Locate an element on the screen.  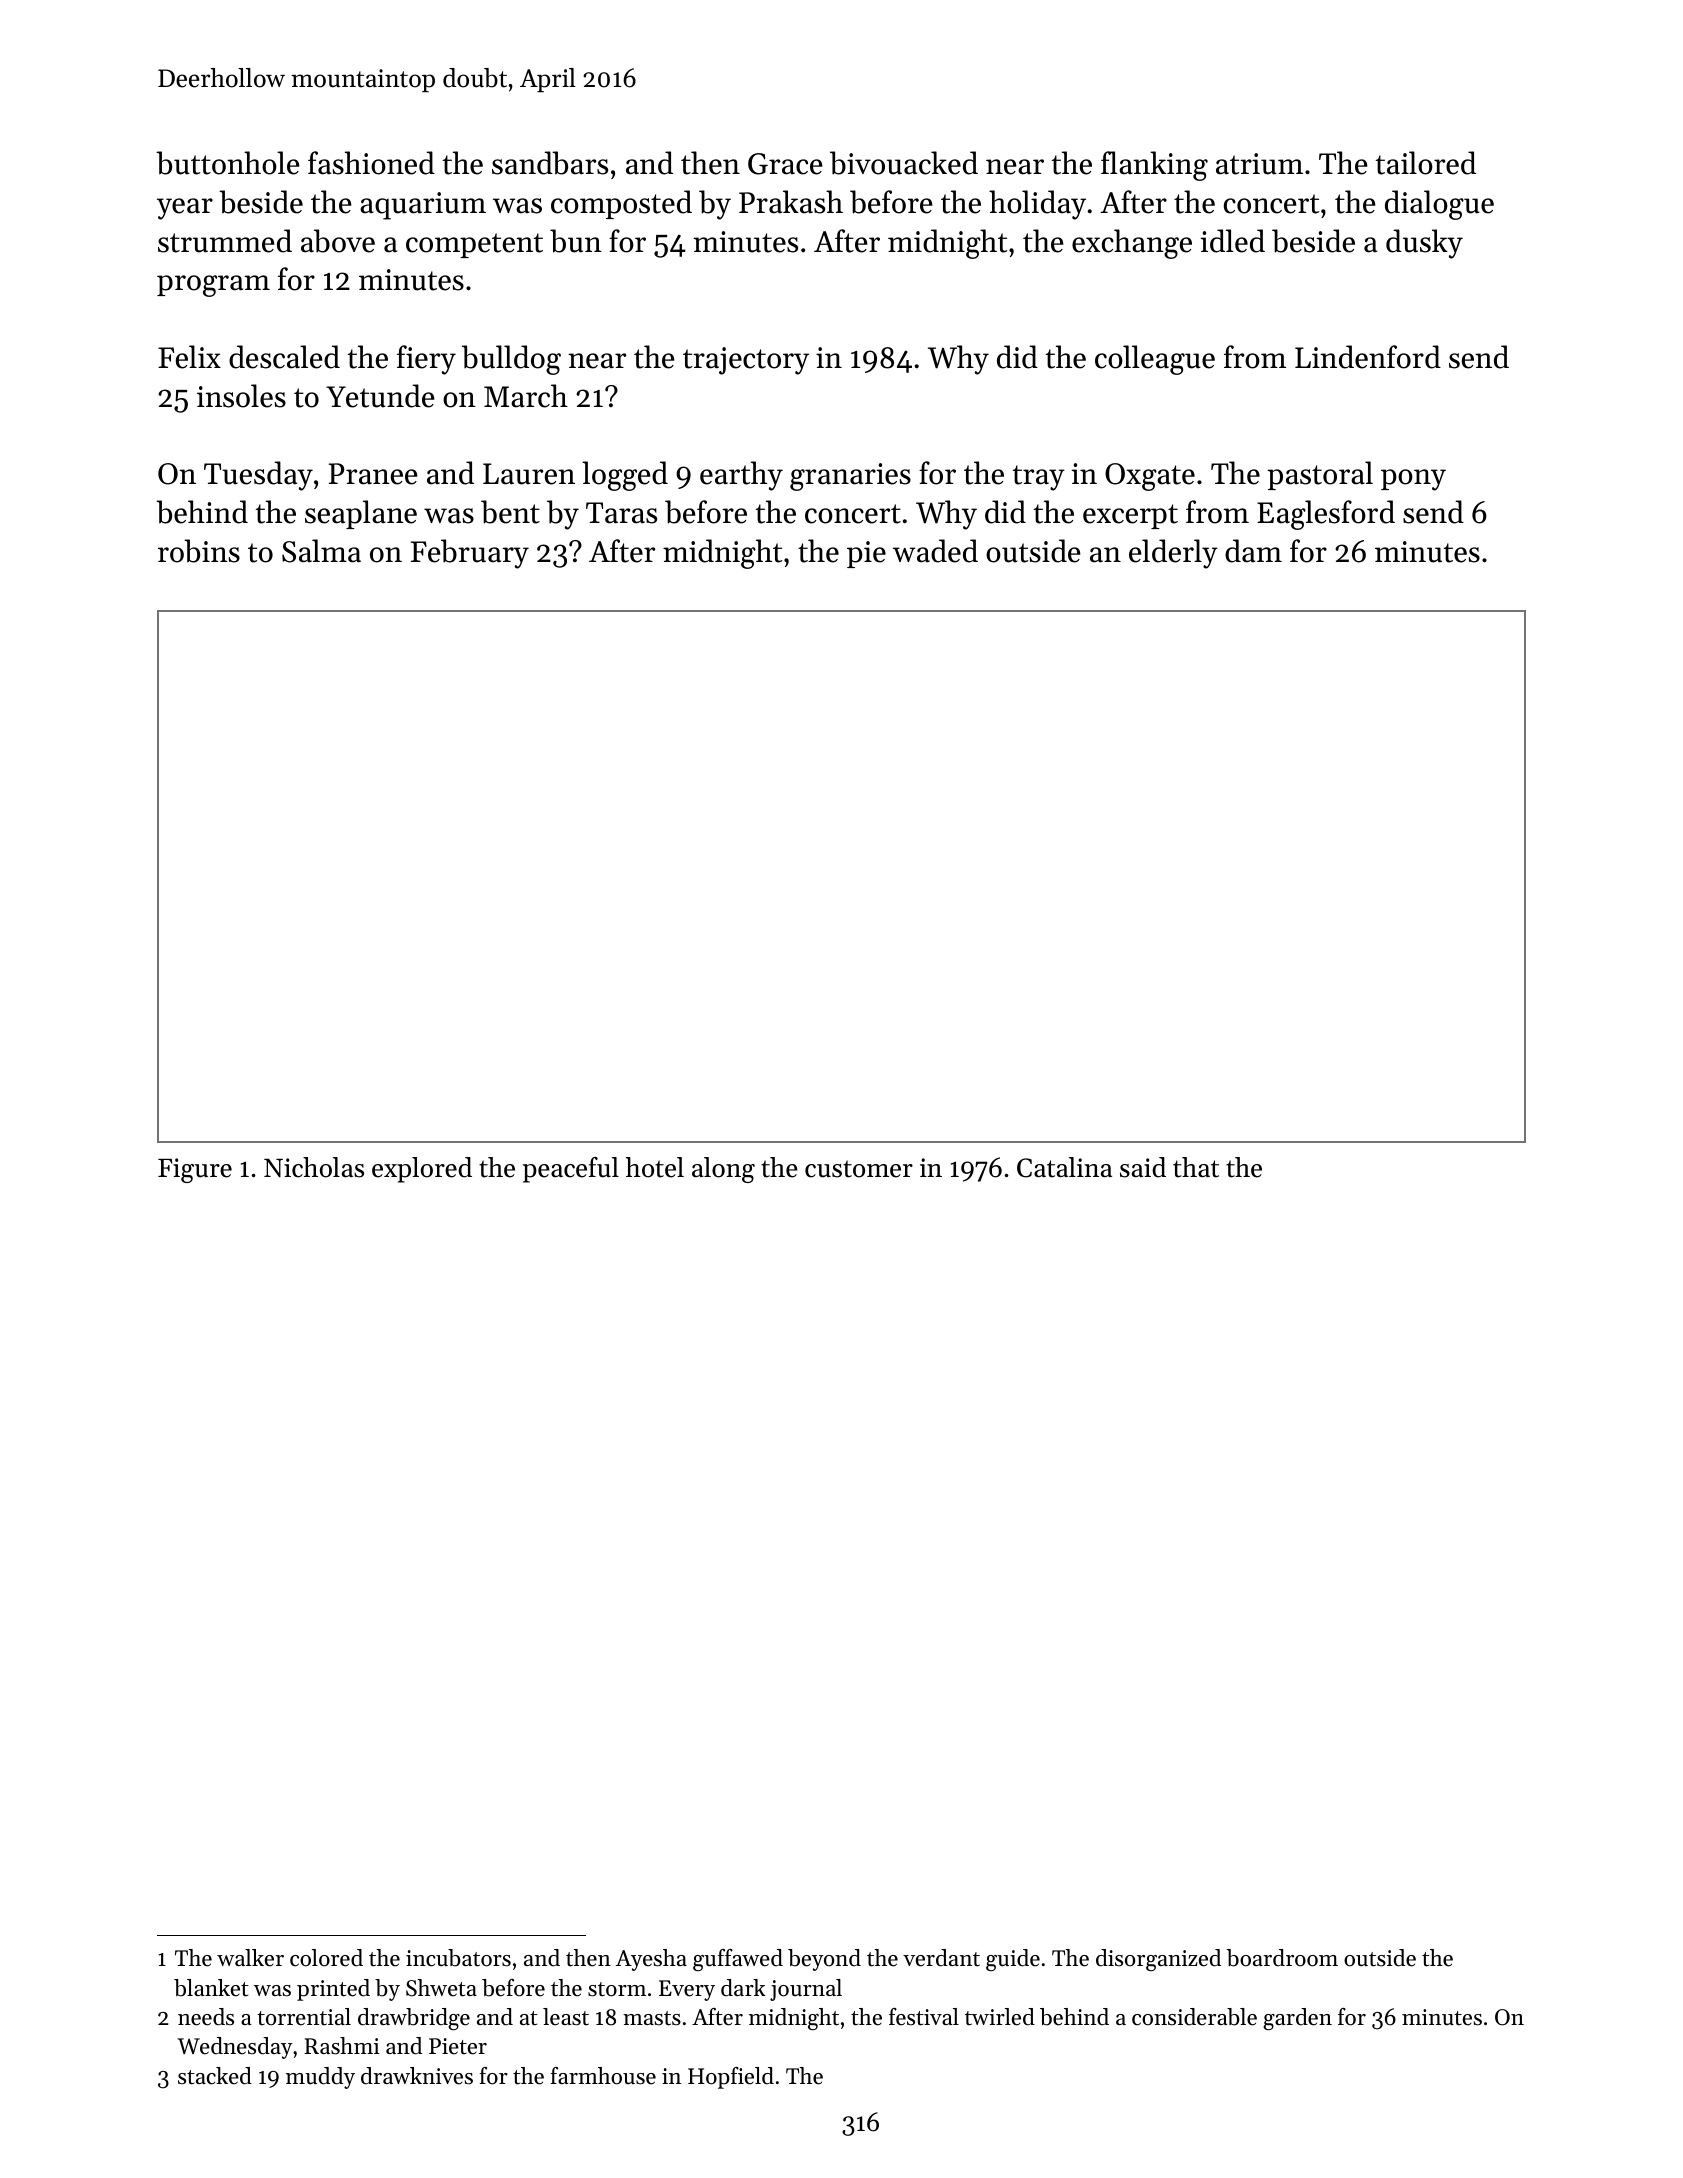
peaceful is located at coordinates (571, 1170).
